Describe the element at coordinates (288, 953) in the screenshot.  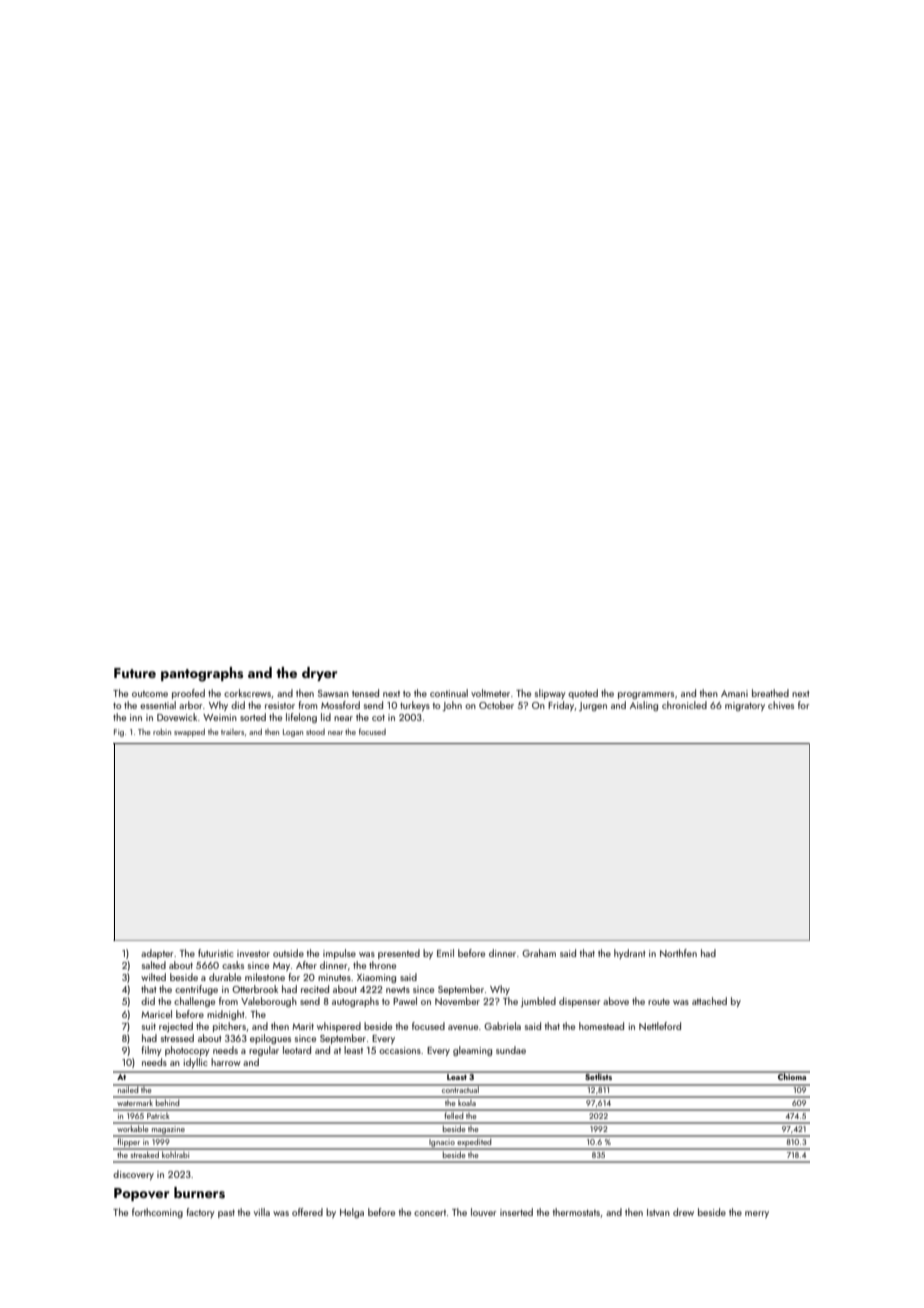
I see `outside` at that location.
